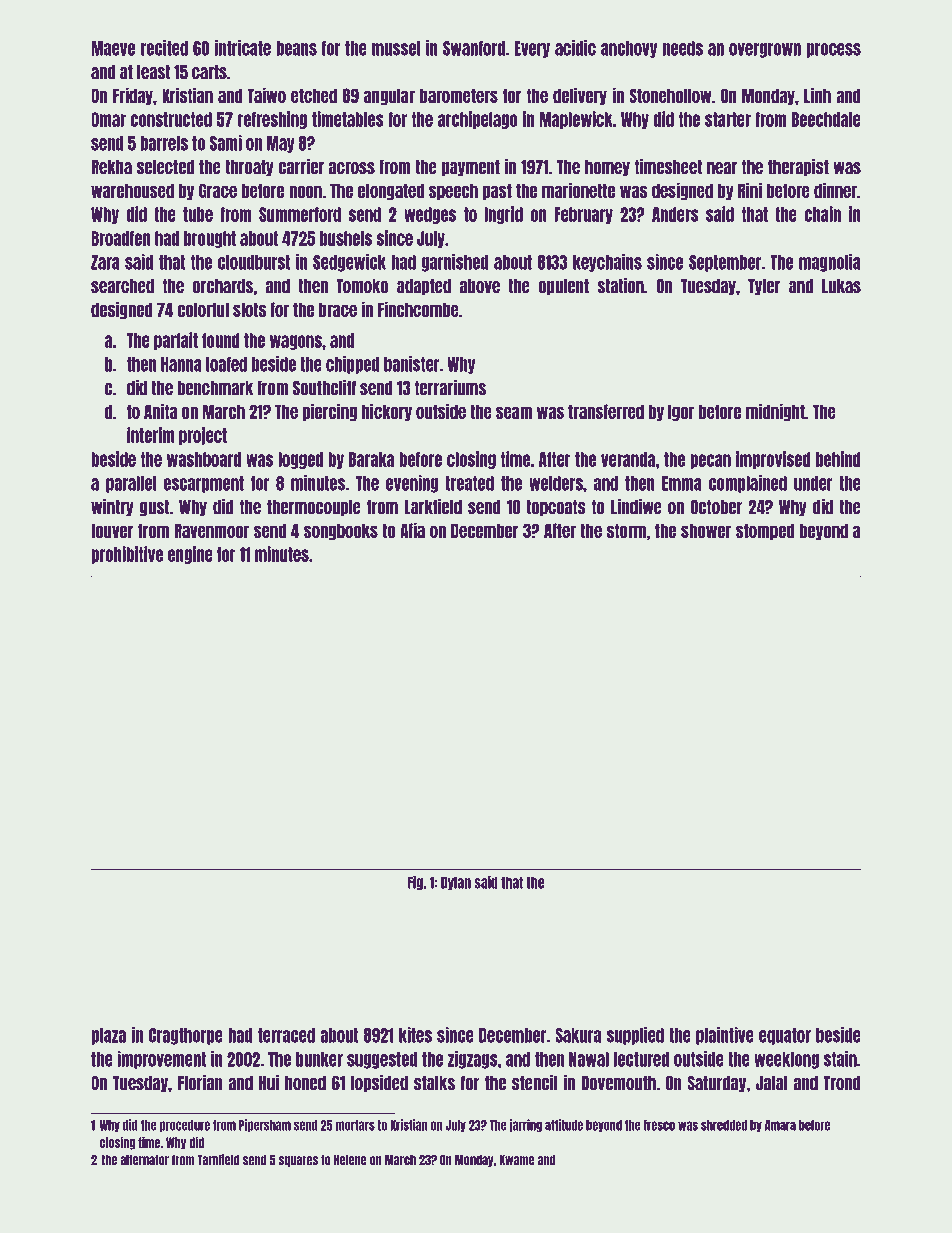  What do you see at coordinates (706, 530) in the document?
I see `shower` at bounding box center [706, 530].
